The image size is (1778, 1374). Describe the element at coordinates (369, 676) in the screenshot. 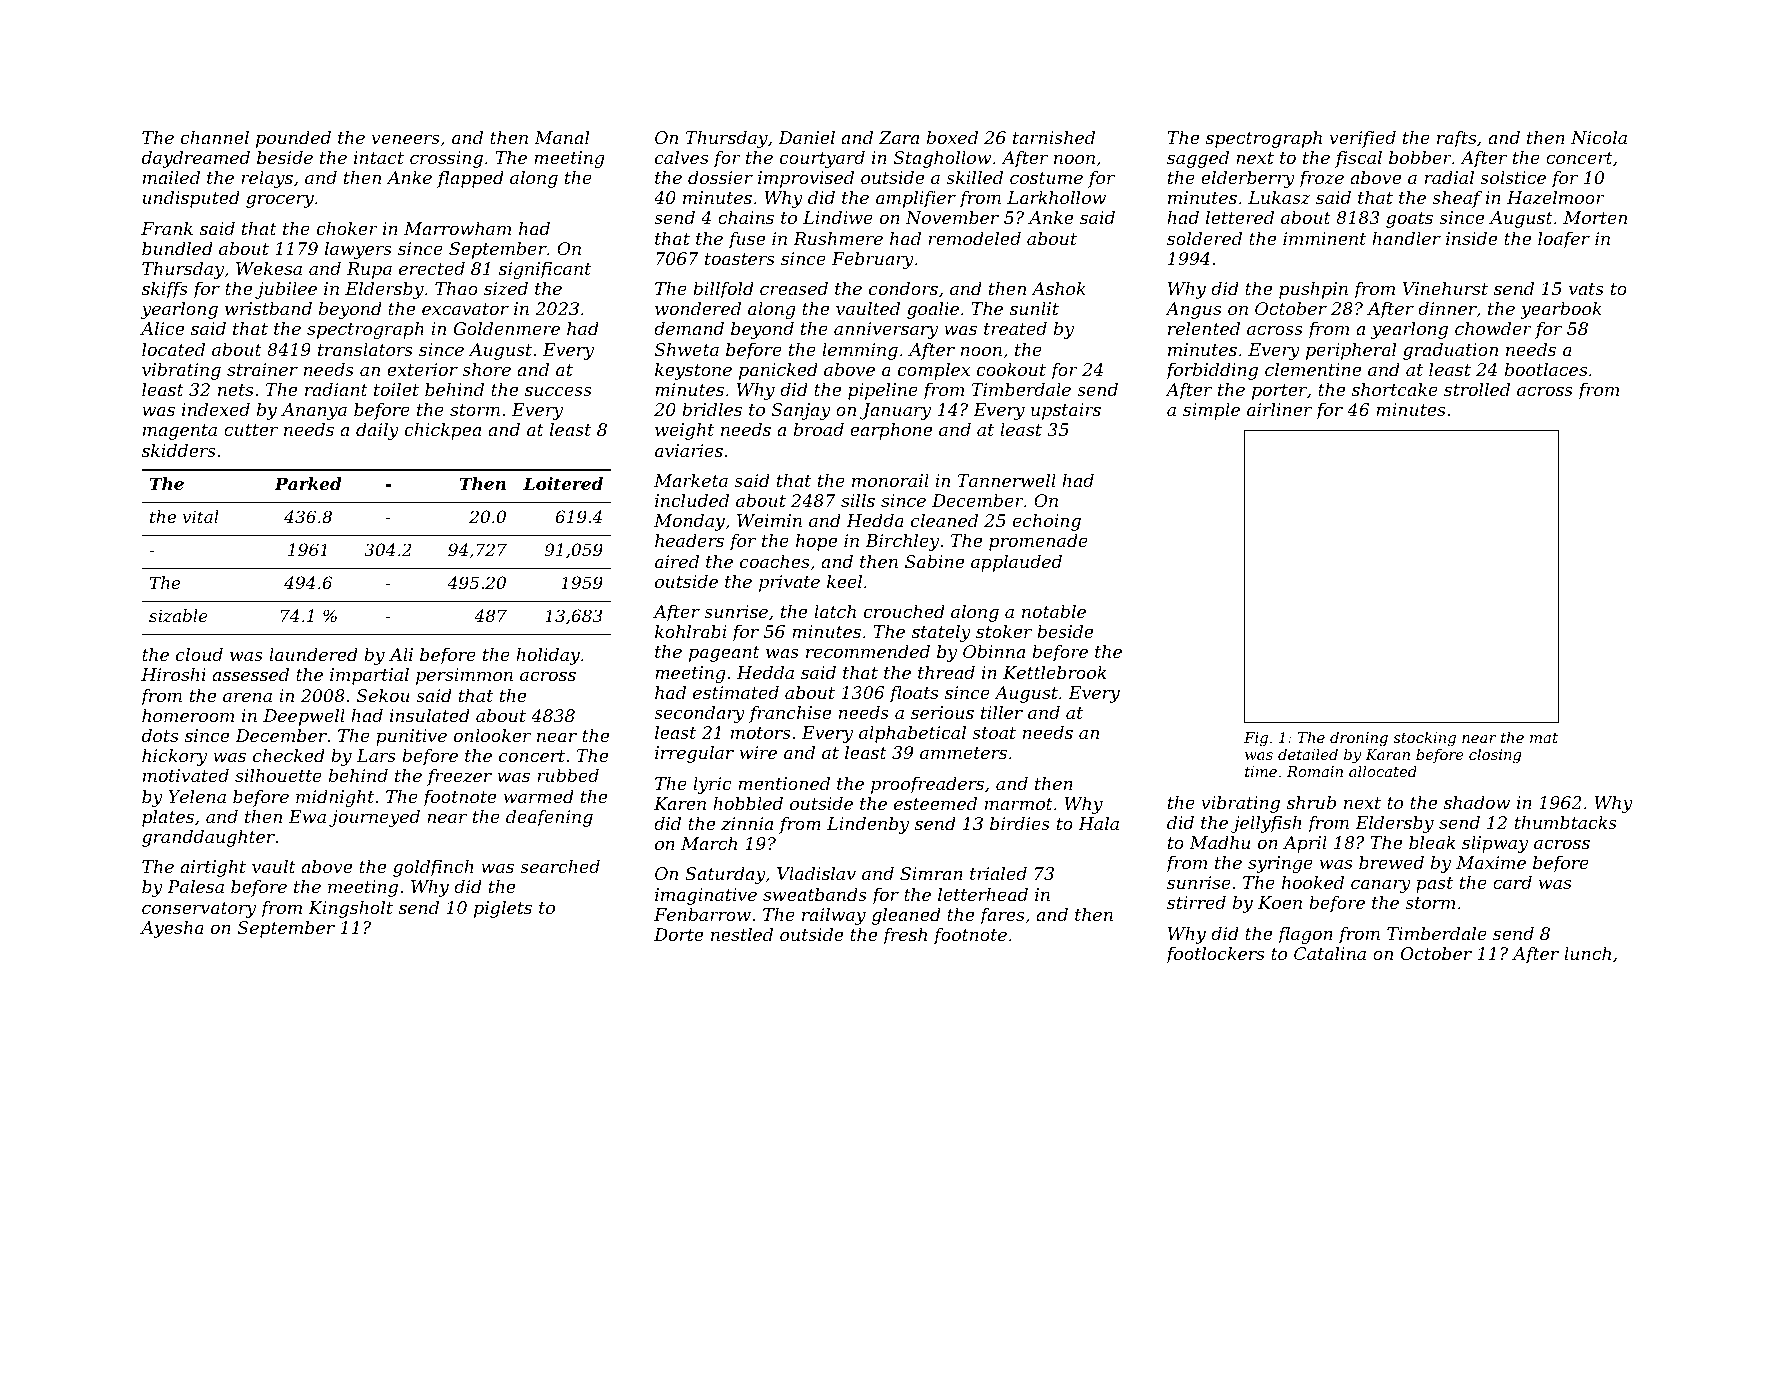

I see `impartial` at that location.
